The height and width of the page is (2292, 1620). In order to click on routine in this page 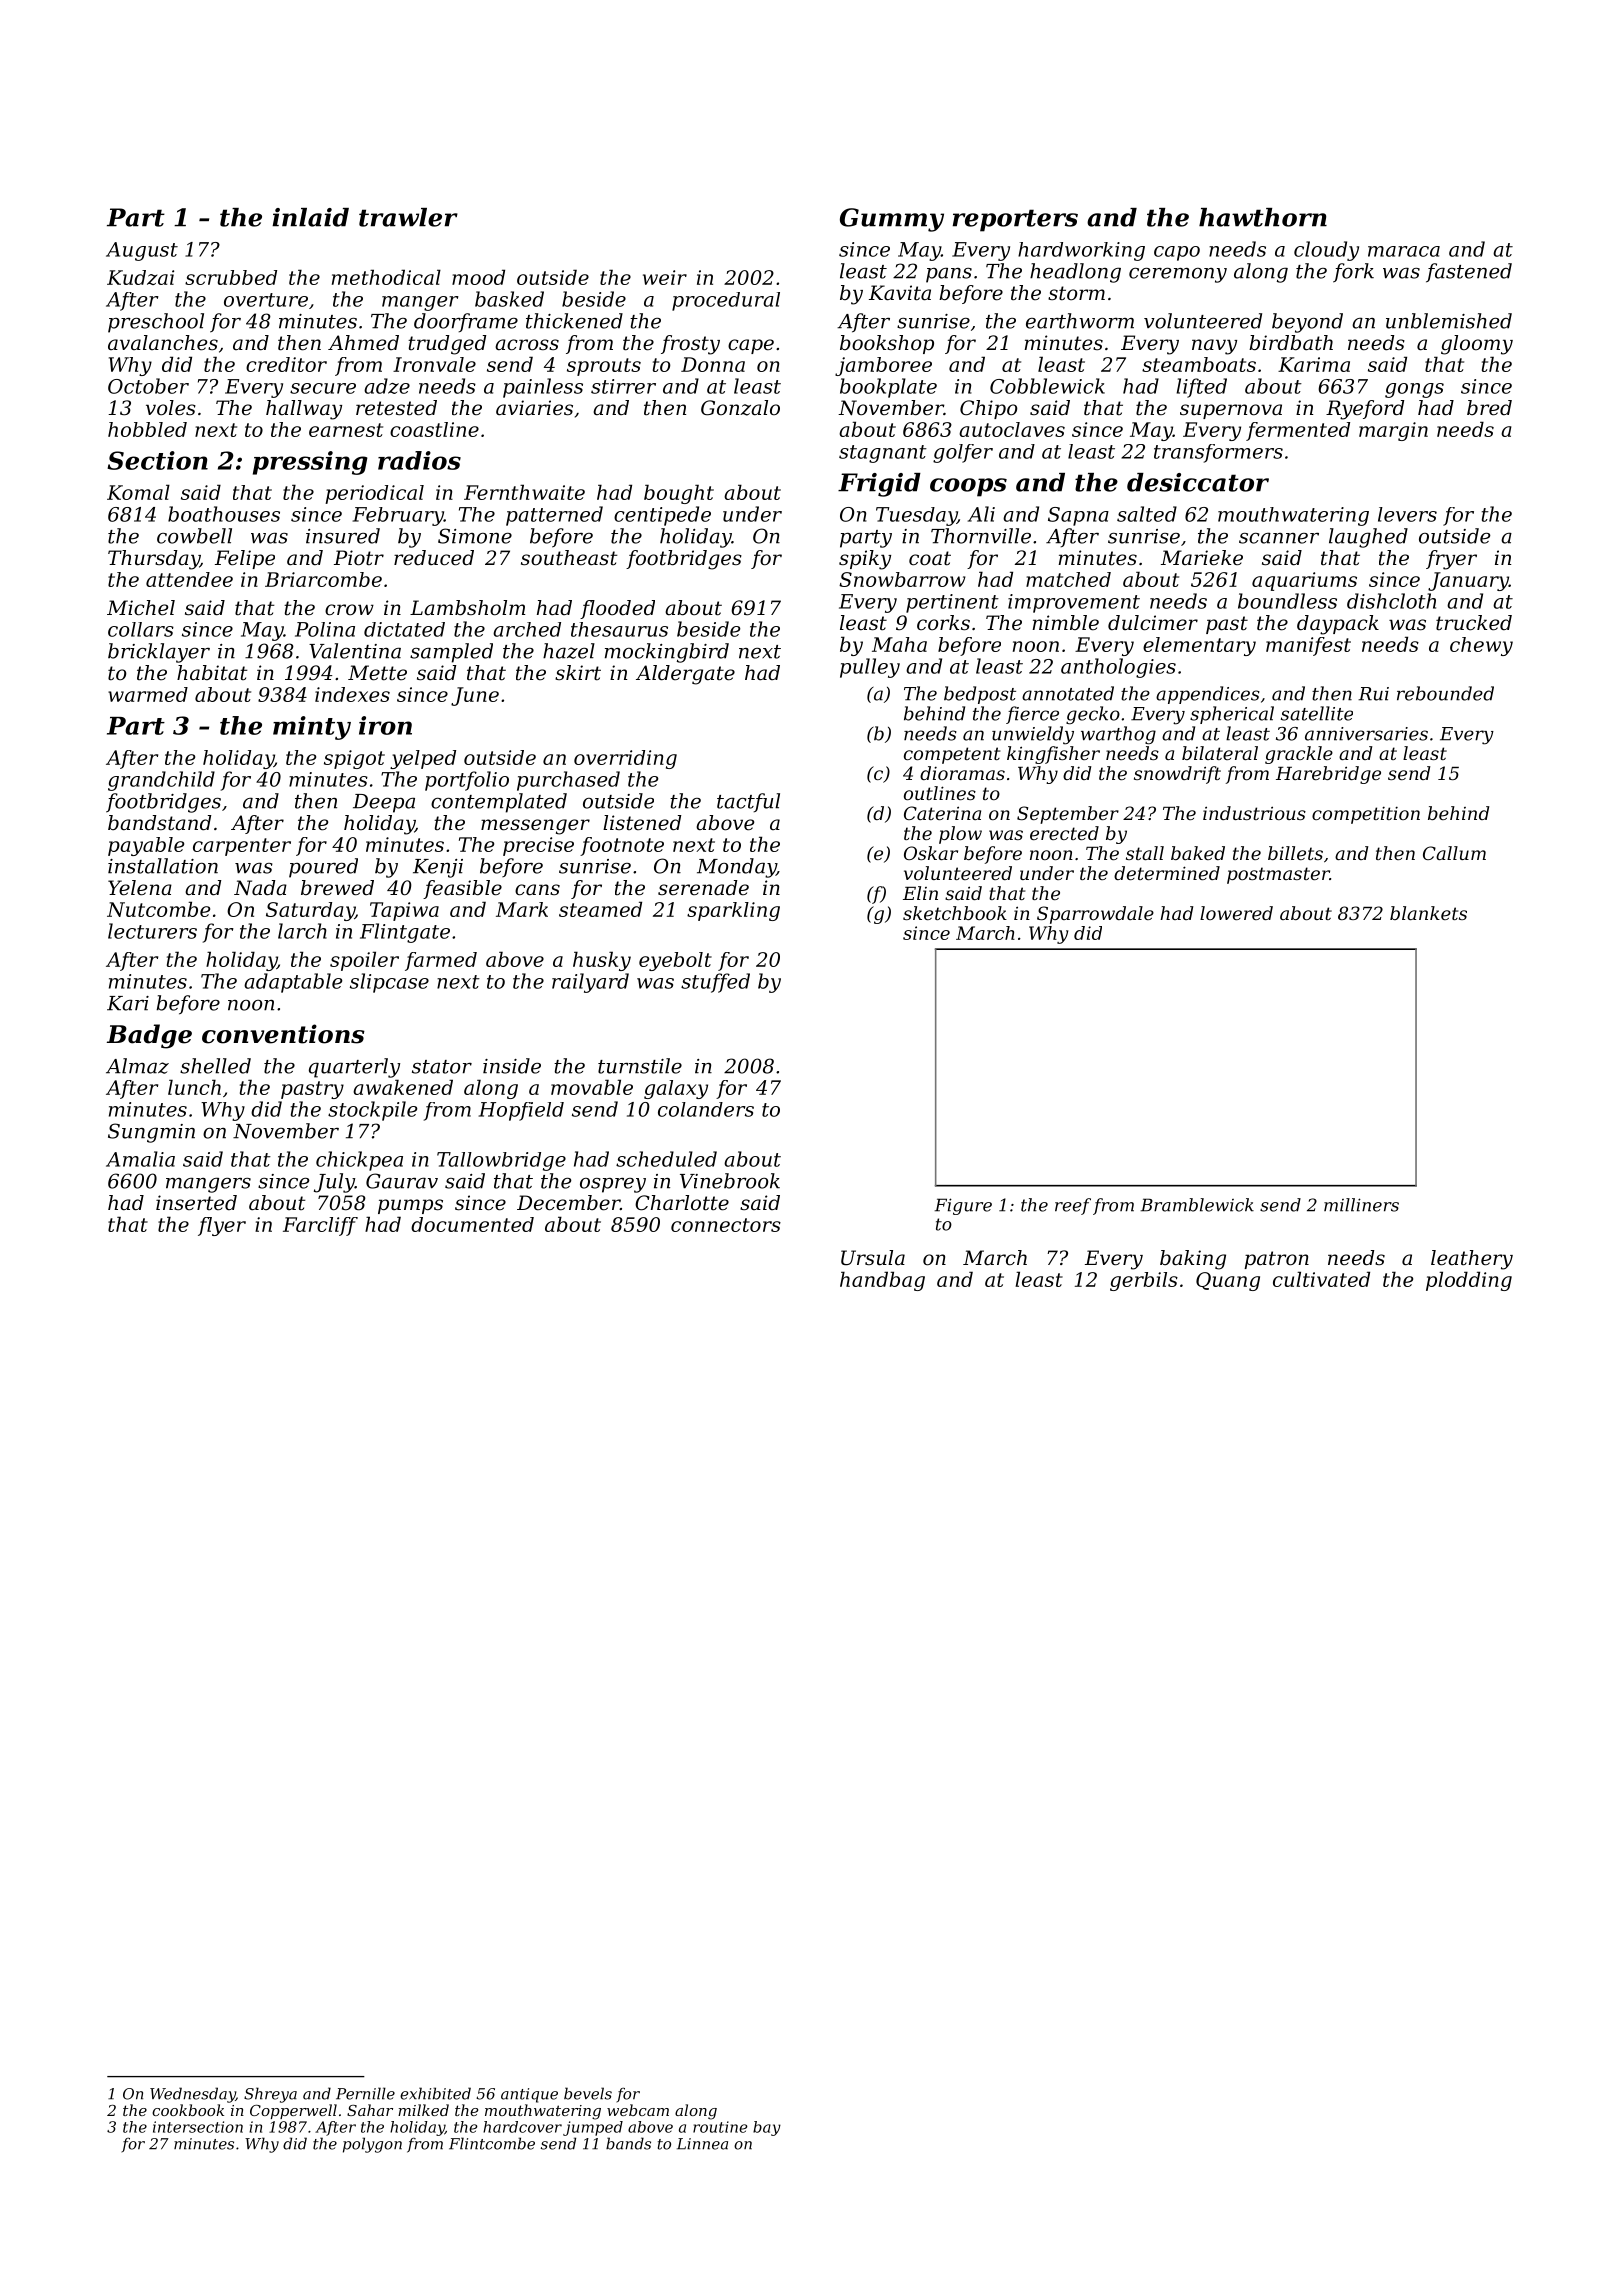, I will do `click(720, 2127)`.
